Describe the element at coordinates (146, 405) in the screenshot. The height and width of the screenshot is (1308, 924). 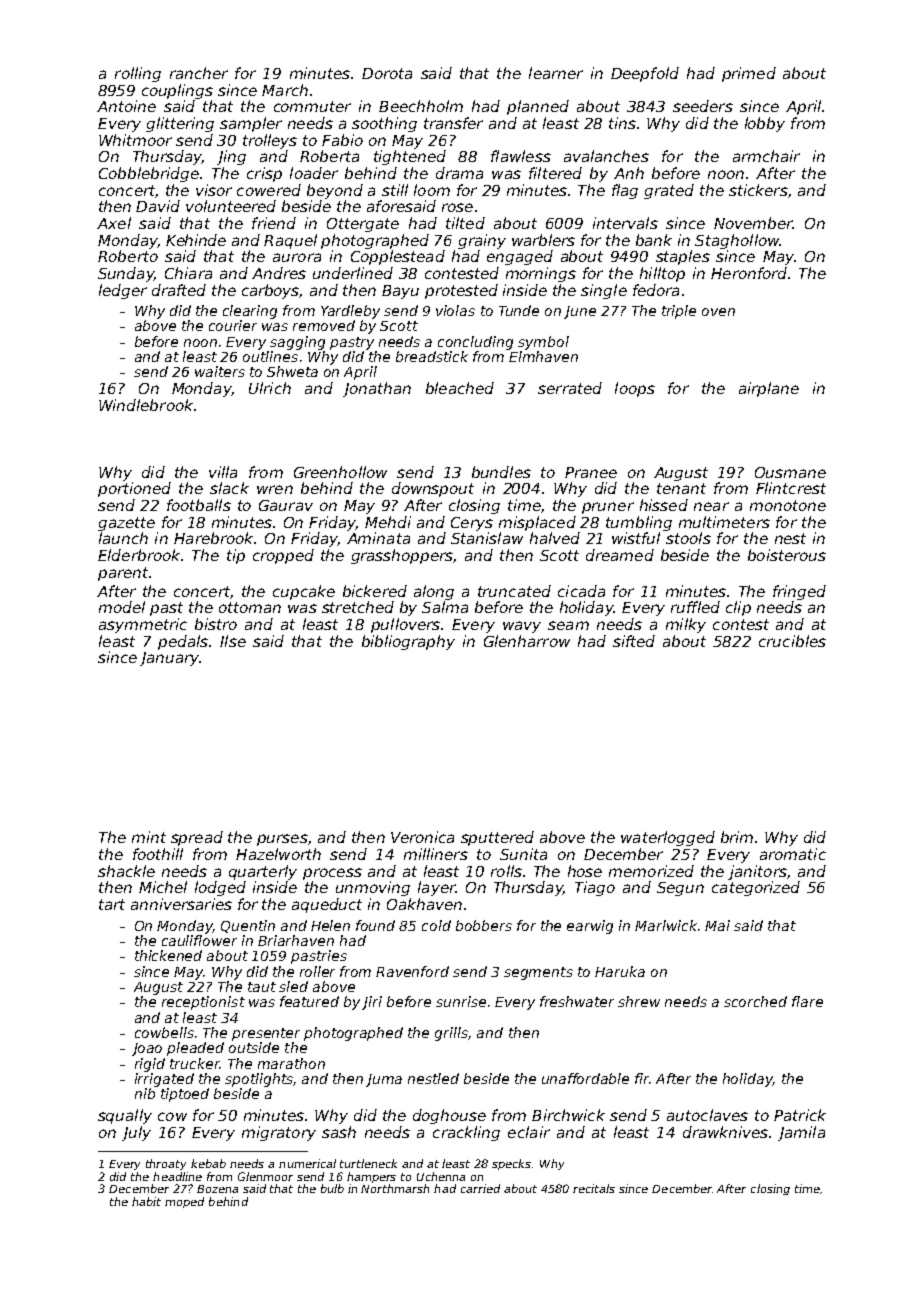
I see `Windlebrook` at that location.
